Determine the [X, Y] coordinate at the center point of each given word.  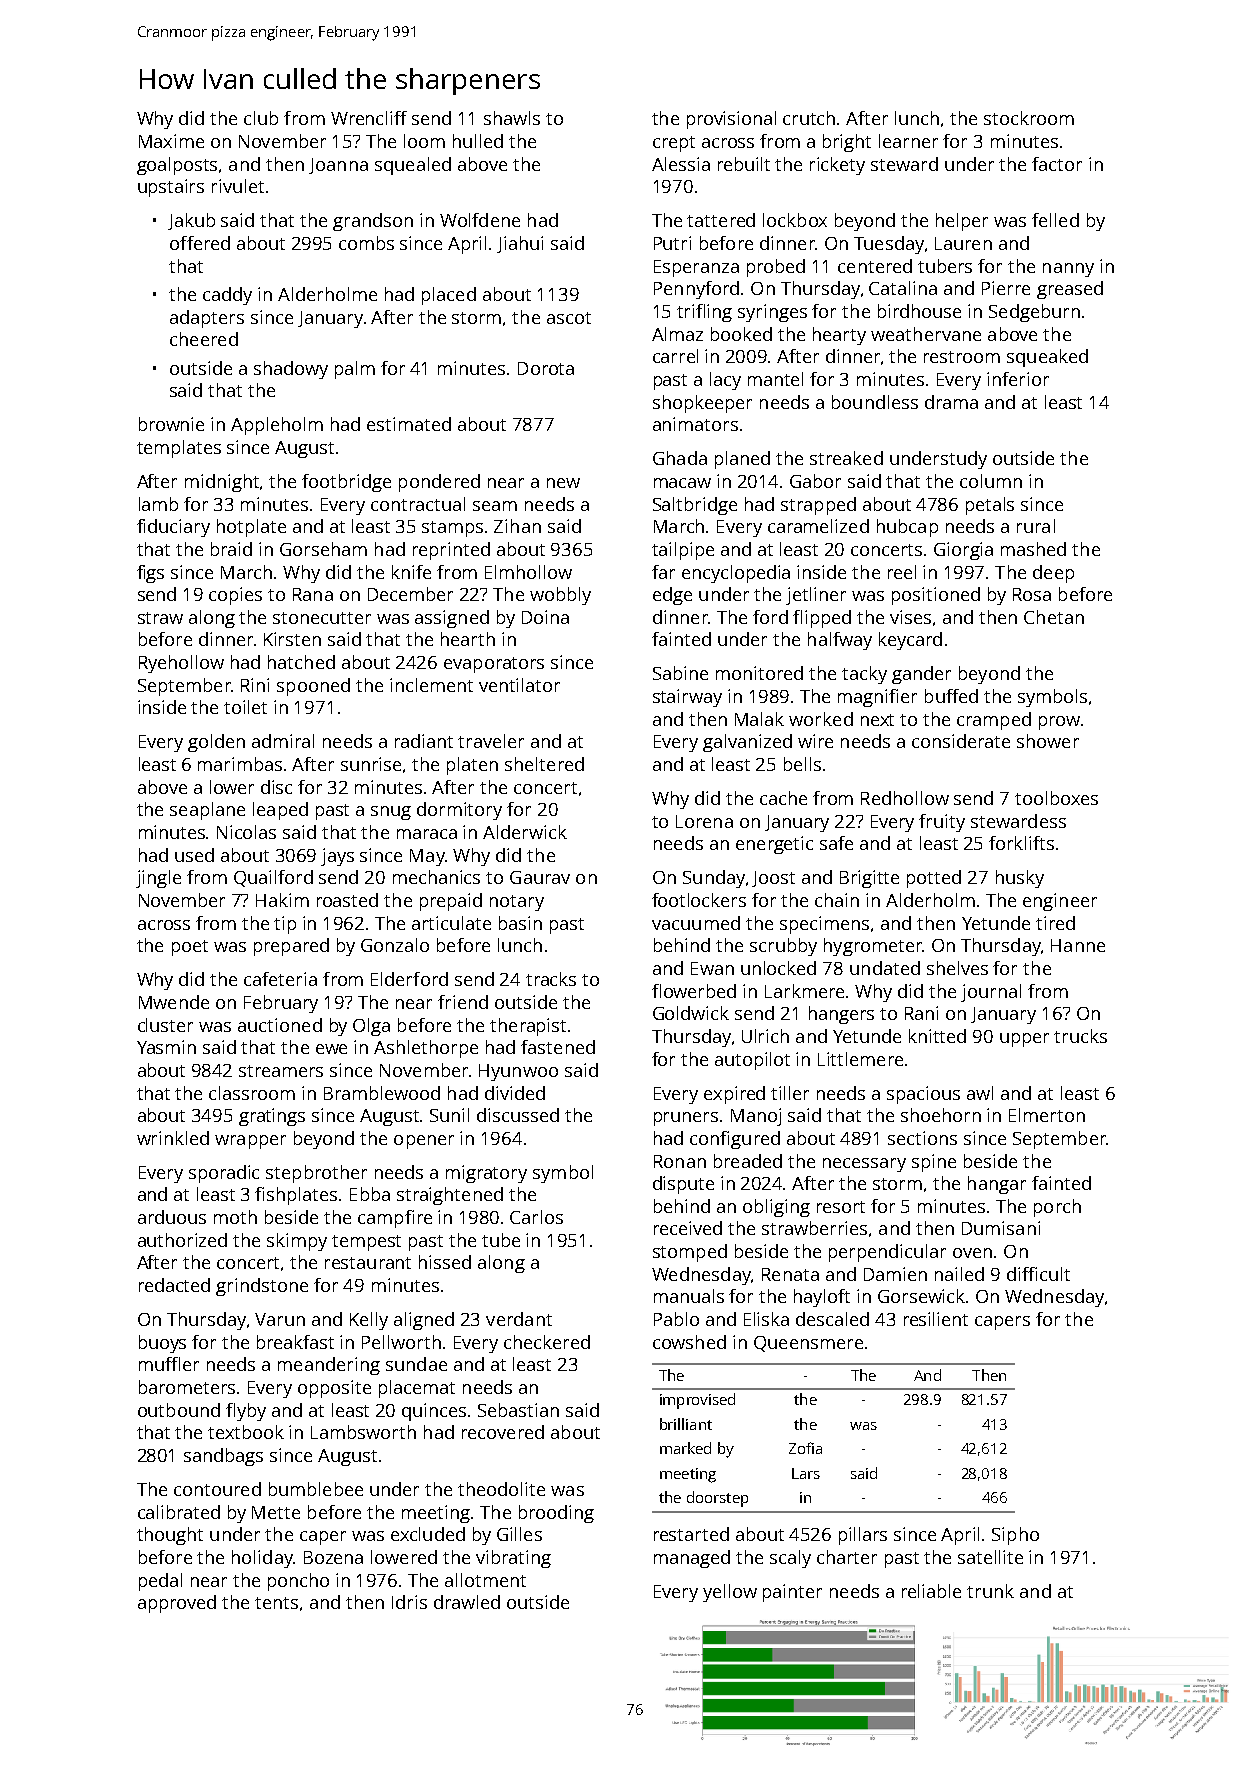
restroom [962, 357]
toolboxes [1056, 798]
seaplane [207, 811]
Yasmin [166, 1047]
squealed [413, 166]
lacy [725, 381]
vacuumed [696, 923]
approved [177, 1604]
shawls [512, 118]
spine [934, 1163]
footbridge [346, 483]
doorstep [717, 1499]
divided [515, 1093]
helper [962, 222]
